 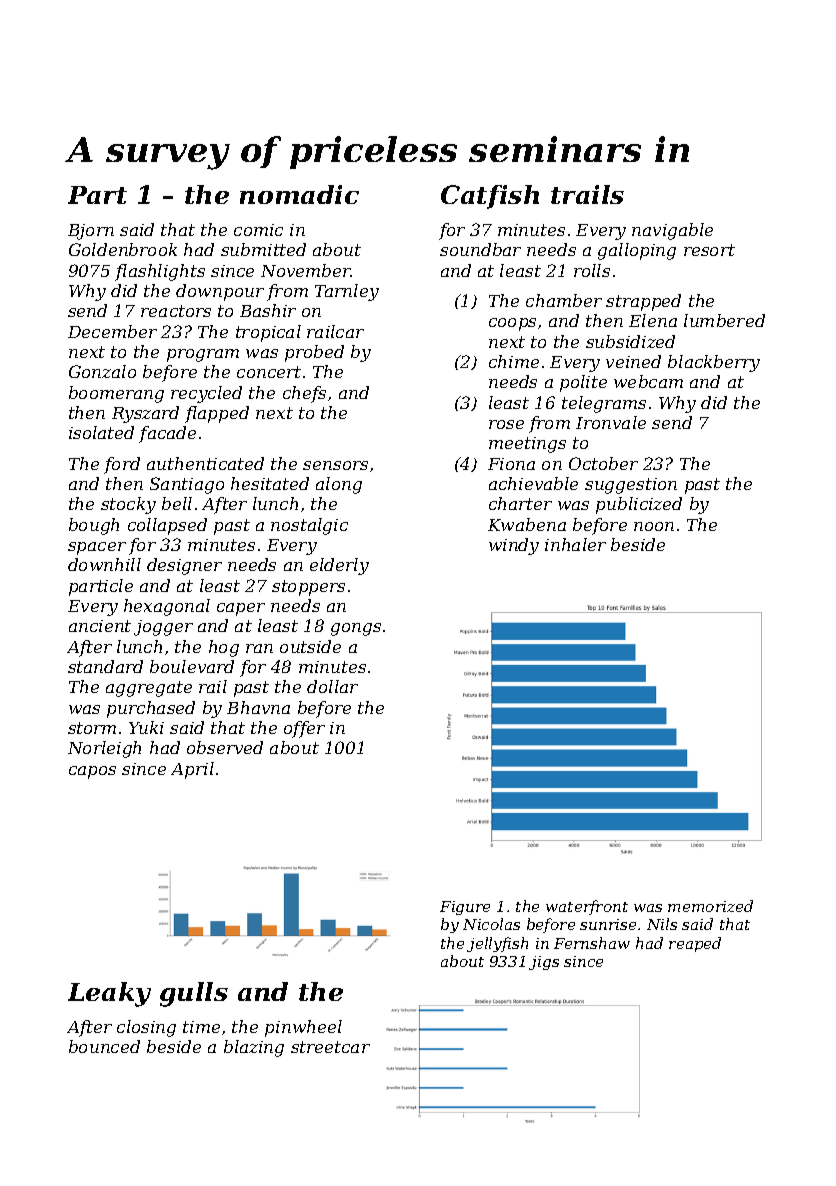 I want to click on Leaky, so click(x=109, y=994).
